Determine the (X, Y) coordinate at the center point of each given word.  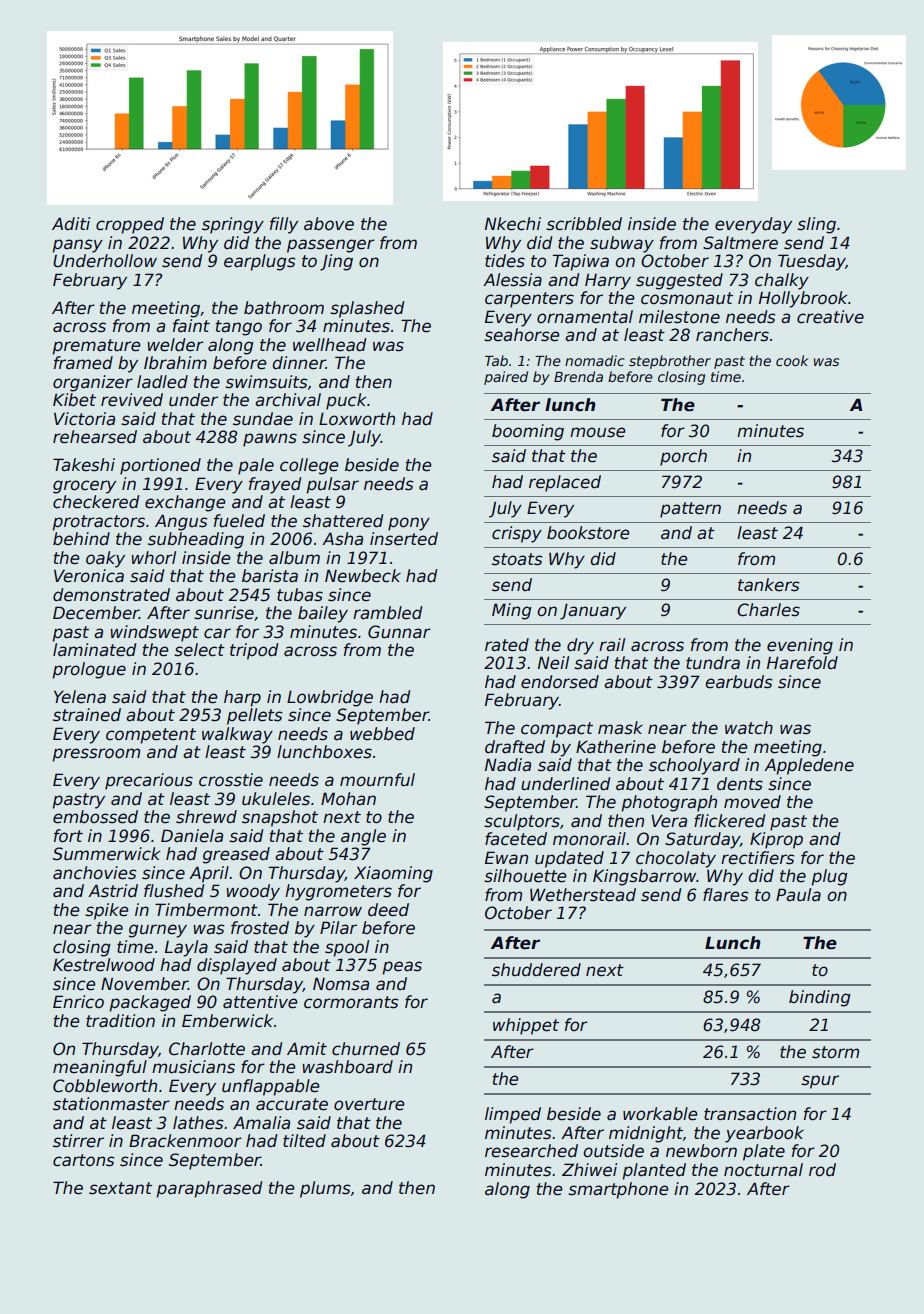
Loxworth (357, 419)
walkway (237, 735)
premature (96, 347)
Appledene (809, 766)
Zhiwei (589, 1170)
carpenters (529, 300)
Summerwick (107, 854)
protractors (98, 523)
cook (792, 360)
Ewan (506, 858)
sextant (120, 1188)
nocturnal (763, 1170)
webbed (382, 734)
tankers (769, 585)
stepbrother (670, 362)
